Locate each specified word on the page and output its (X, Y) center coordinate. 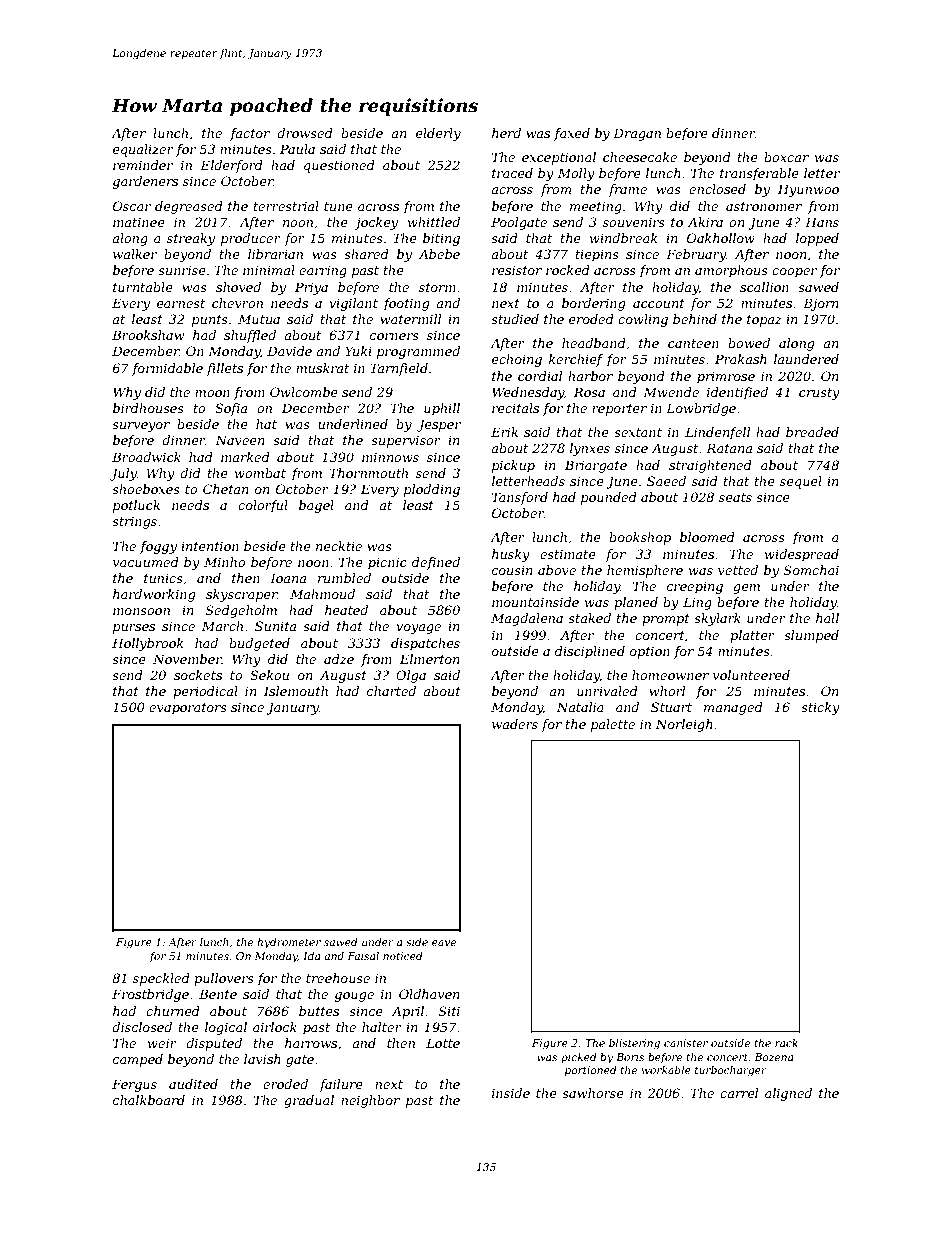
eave (444, 943)
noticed (403, 956)
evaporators (188, 709)
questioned (339, 166)
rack (786, 1043)
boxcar (786, 157)
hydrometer (289, 943)
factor (250, 134)
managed (733, 708)
